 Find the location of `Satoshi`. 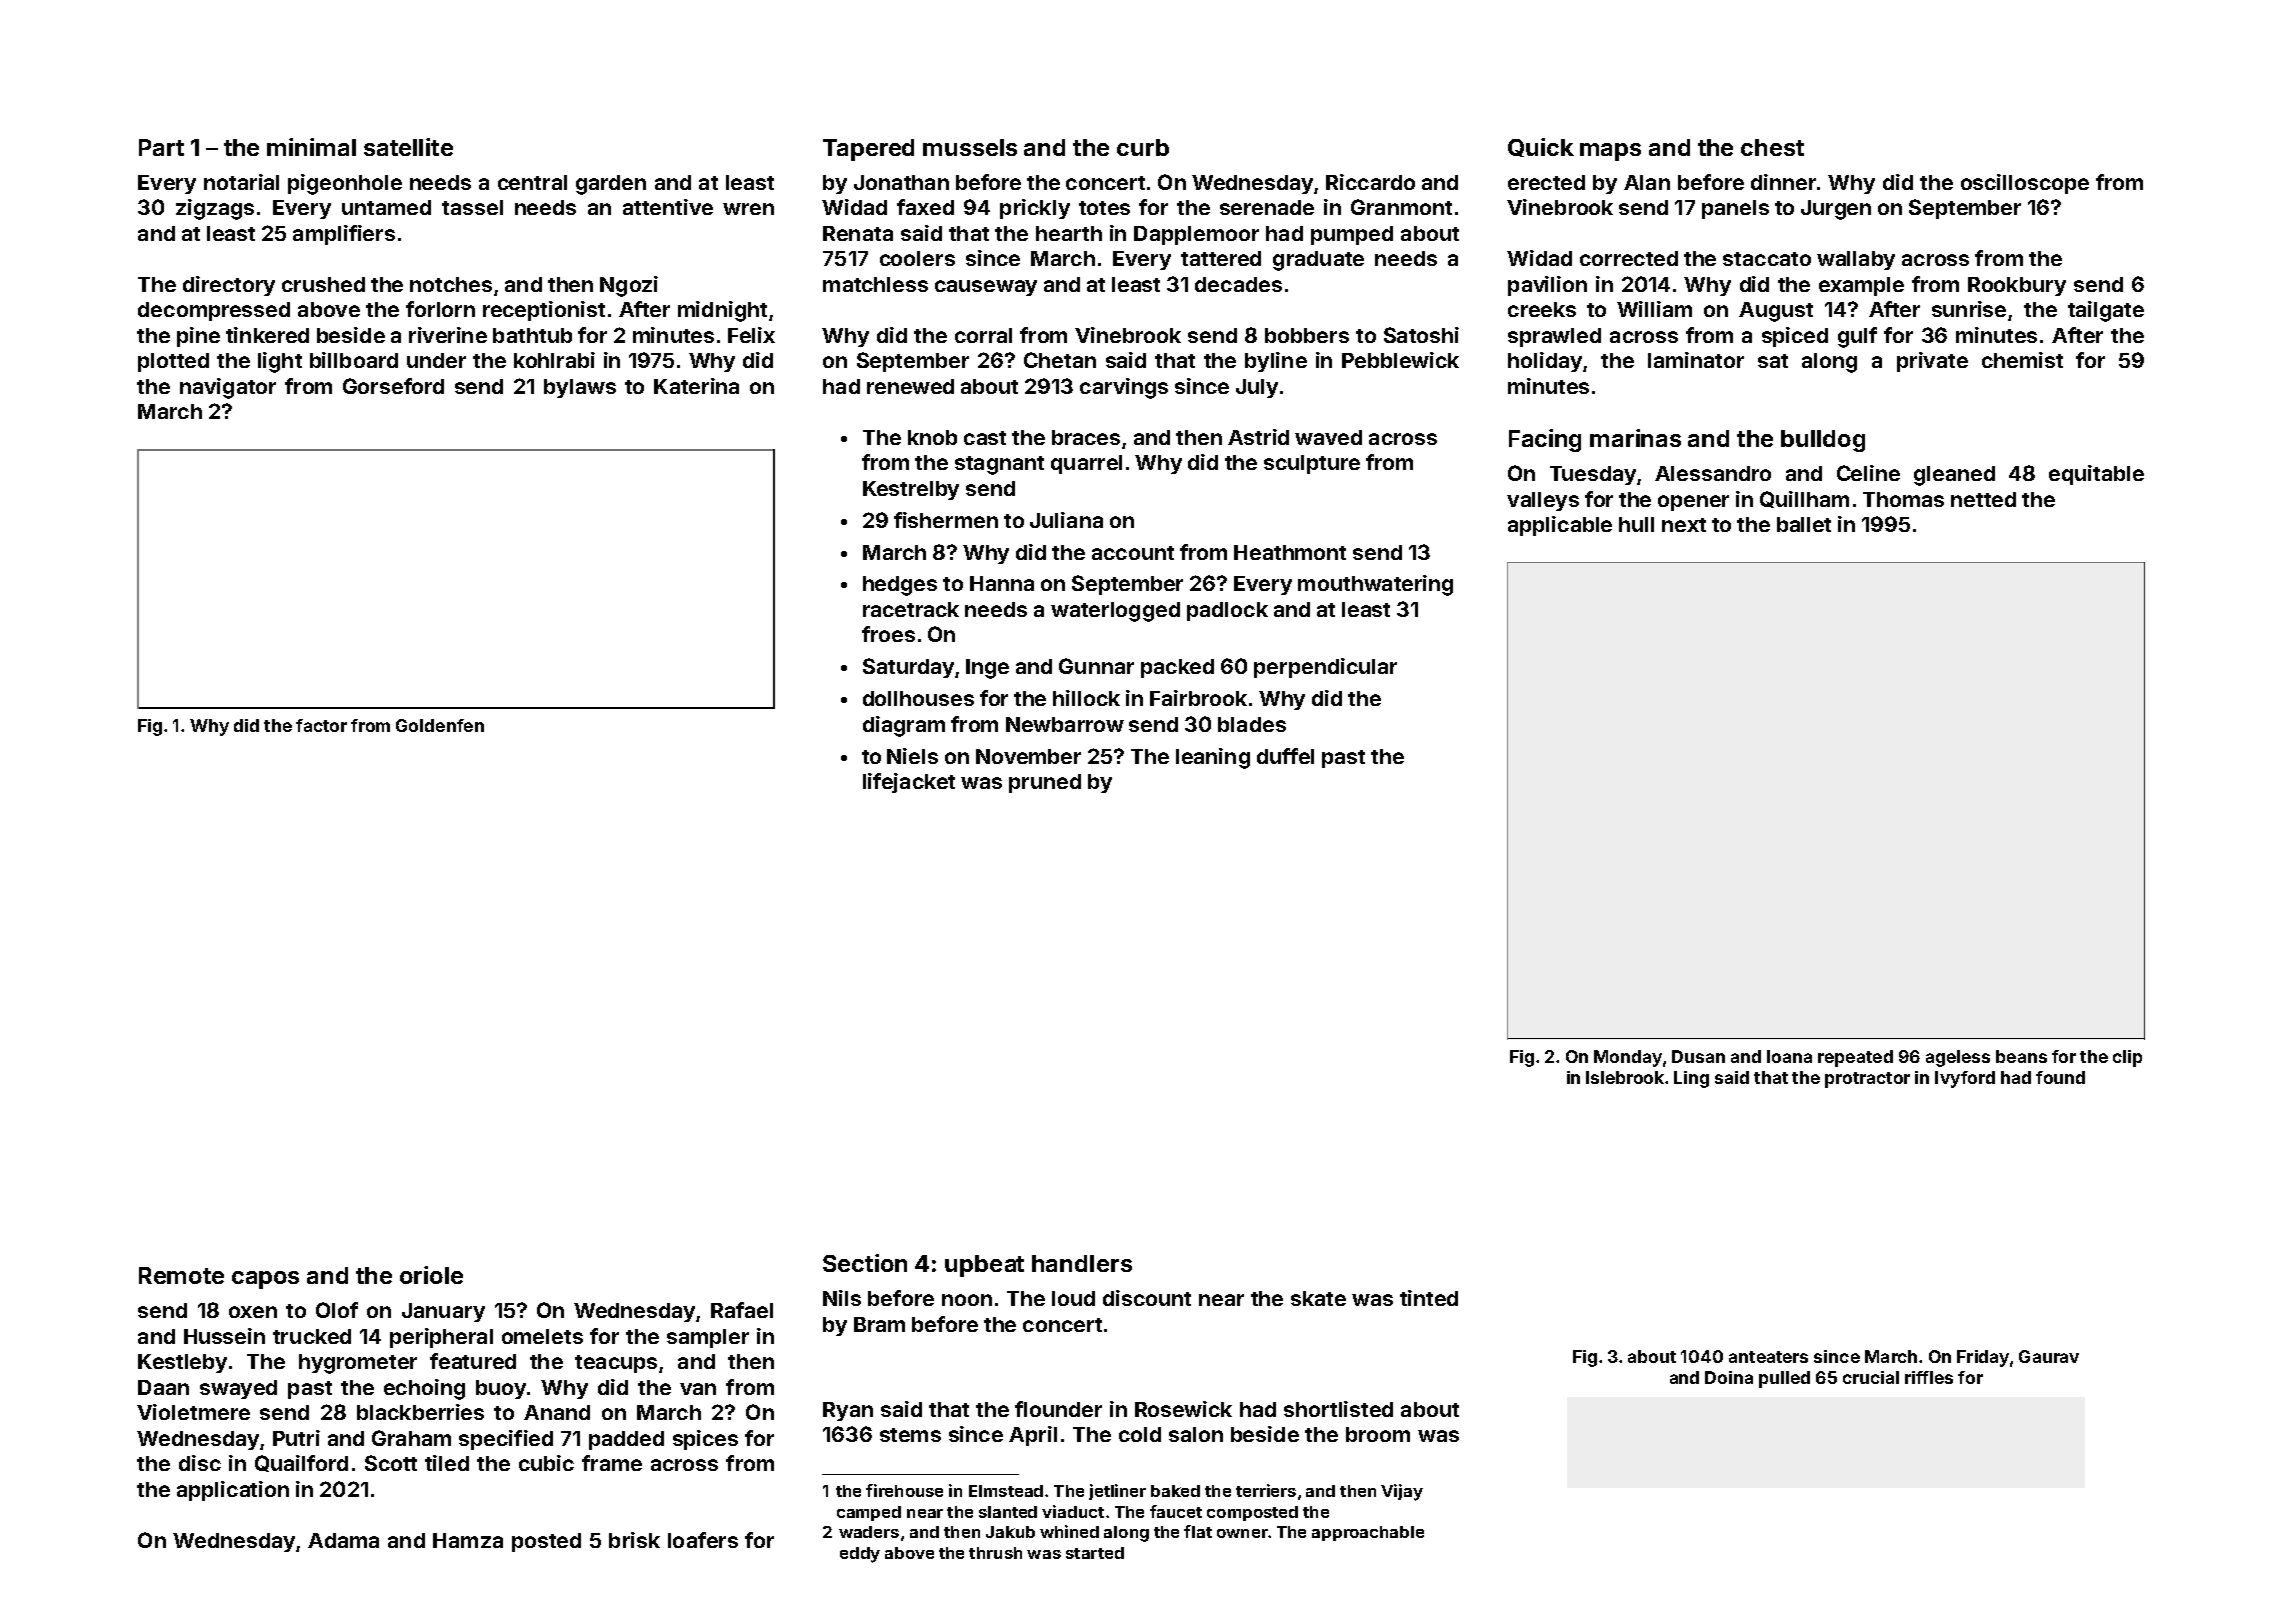

Satoshi is located at coordinates (1421, 335).
